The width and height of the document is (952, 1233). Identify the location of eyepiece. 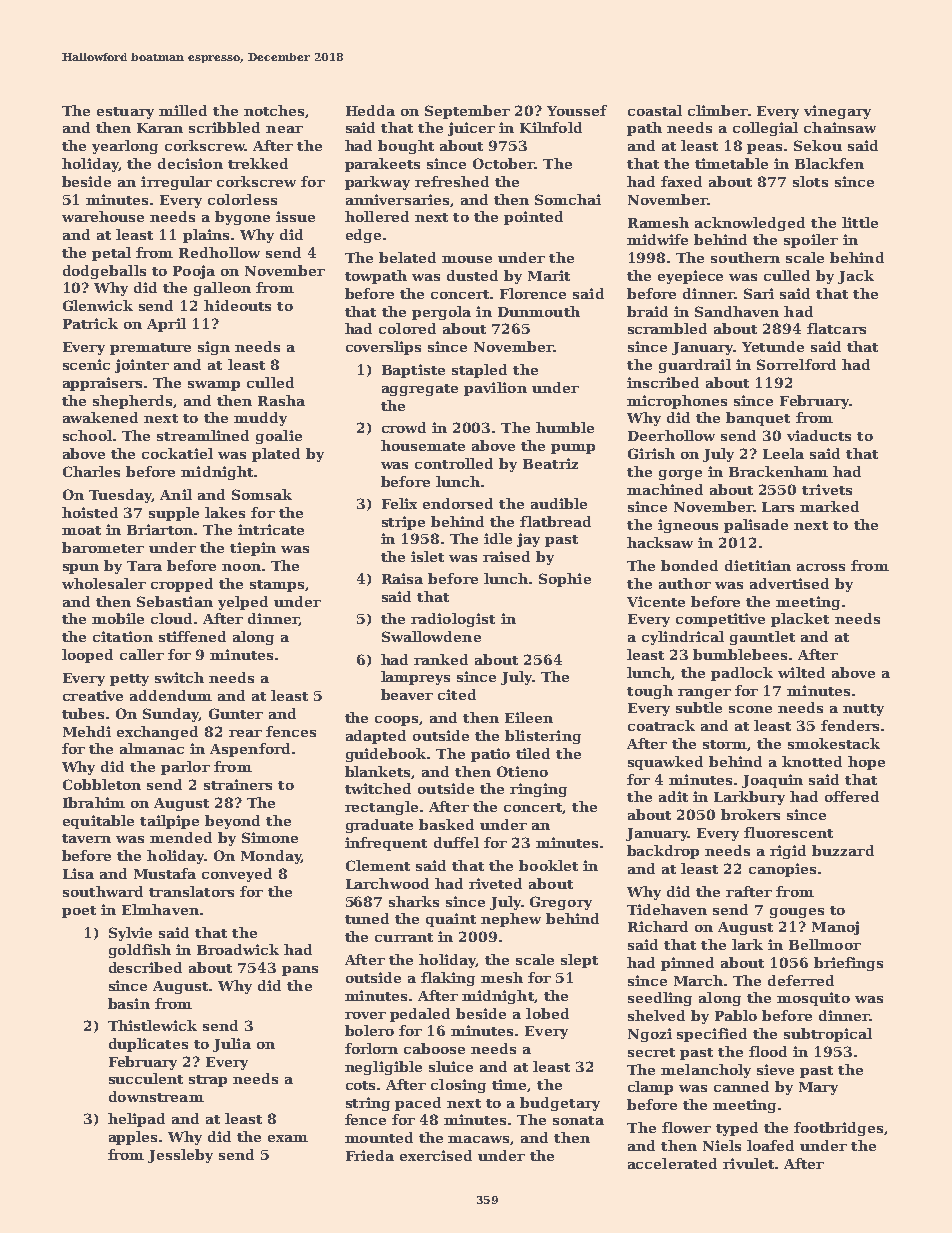
(690, 277).
